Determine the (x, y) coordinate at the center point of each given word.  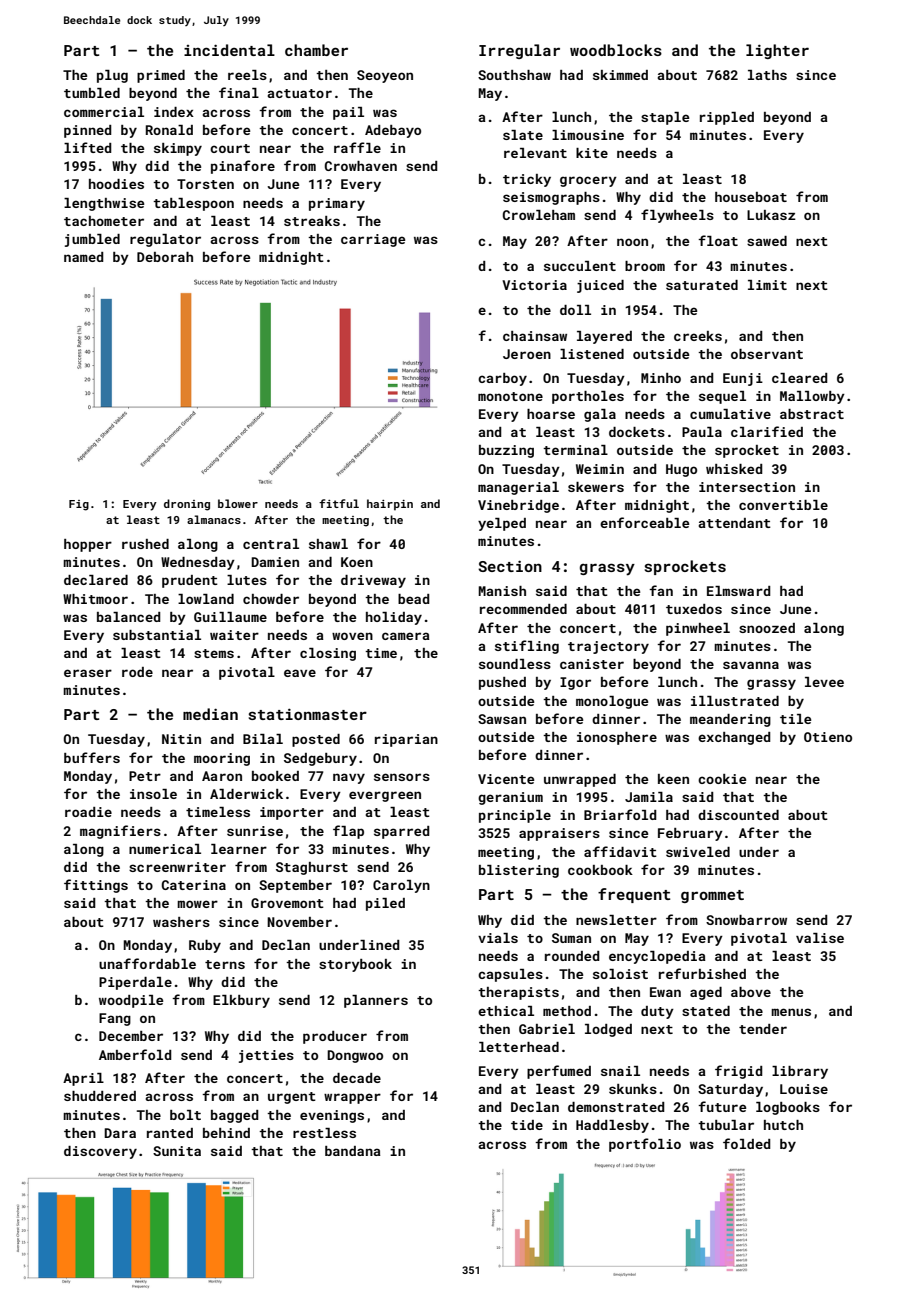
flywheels (677, 216)
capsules (510, 975)
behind (226, 1133)
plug (112, 76)
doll (575, 310)
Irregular (519, 51)
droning (187, 505)
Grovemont (287, 903)
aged (706, 993)
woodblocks (616, 50)
